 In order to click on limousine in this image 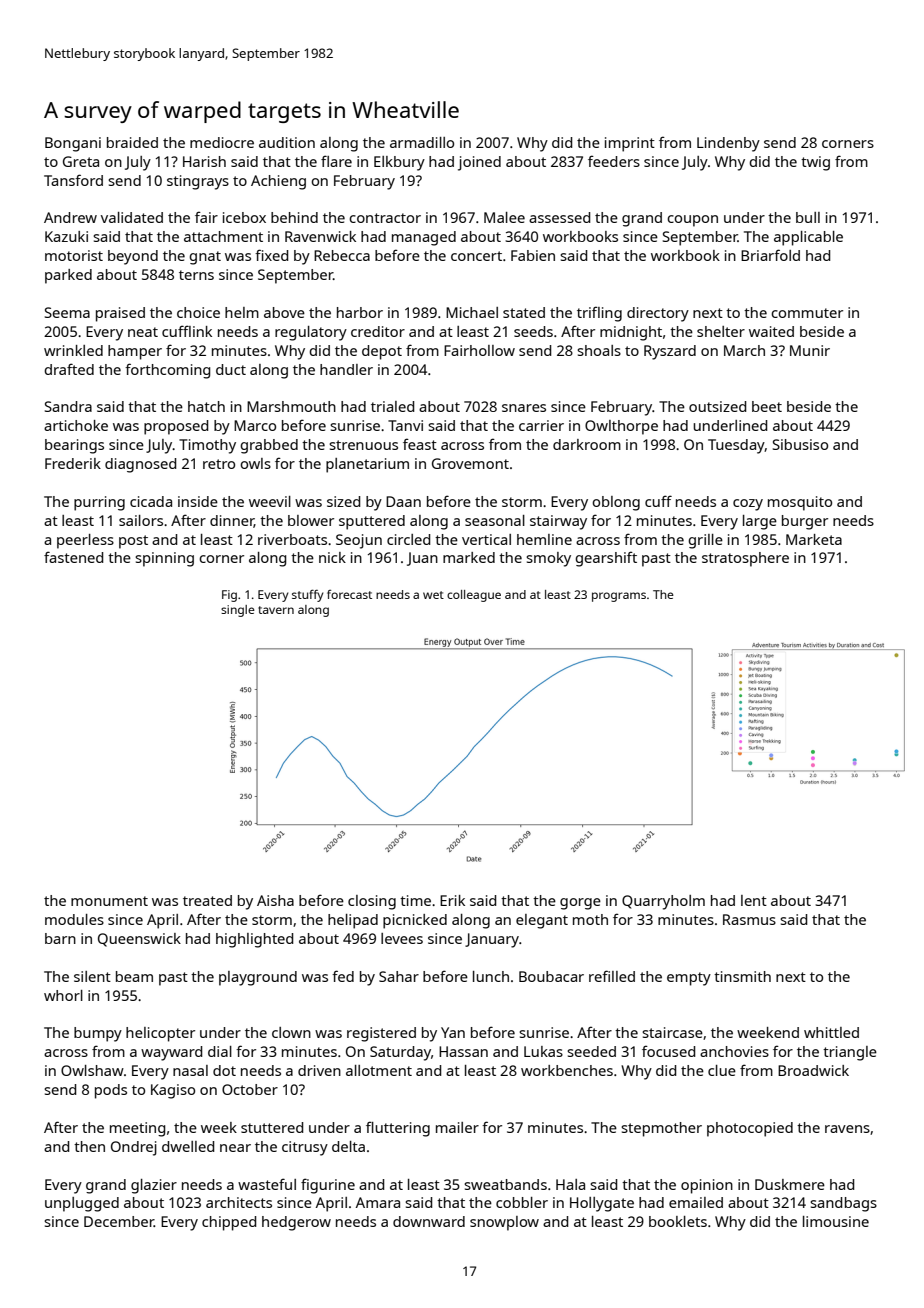, I will do `click(836, 1221)`.
